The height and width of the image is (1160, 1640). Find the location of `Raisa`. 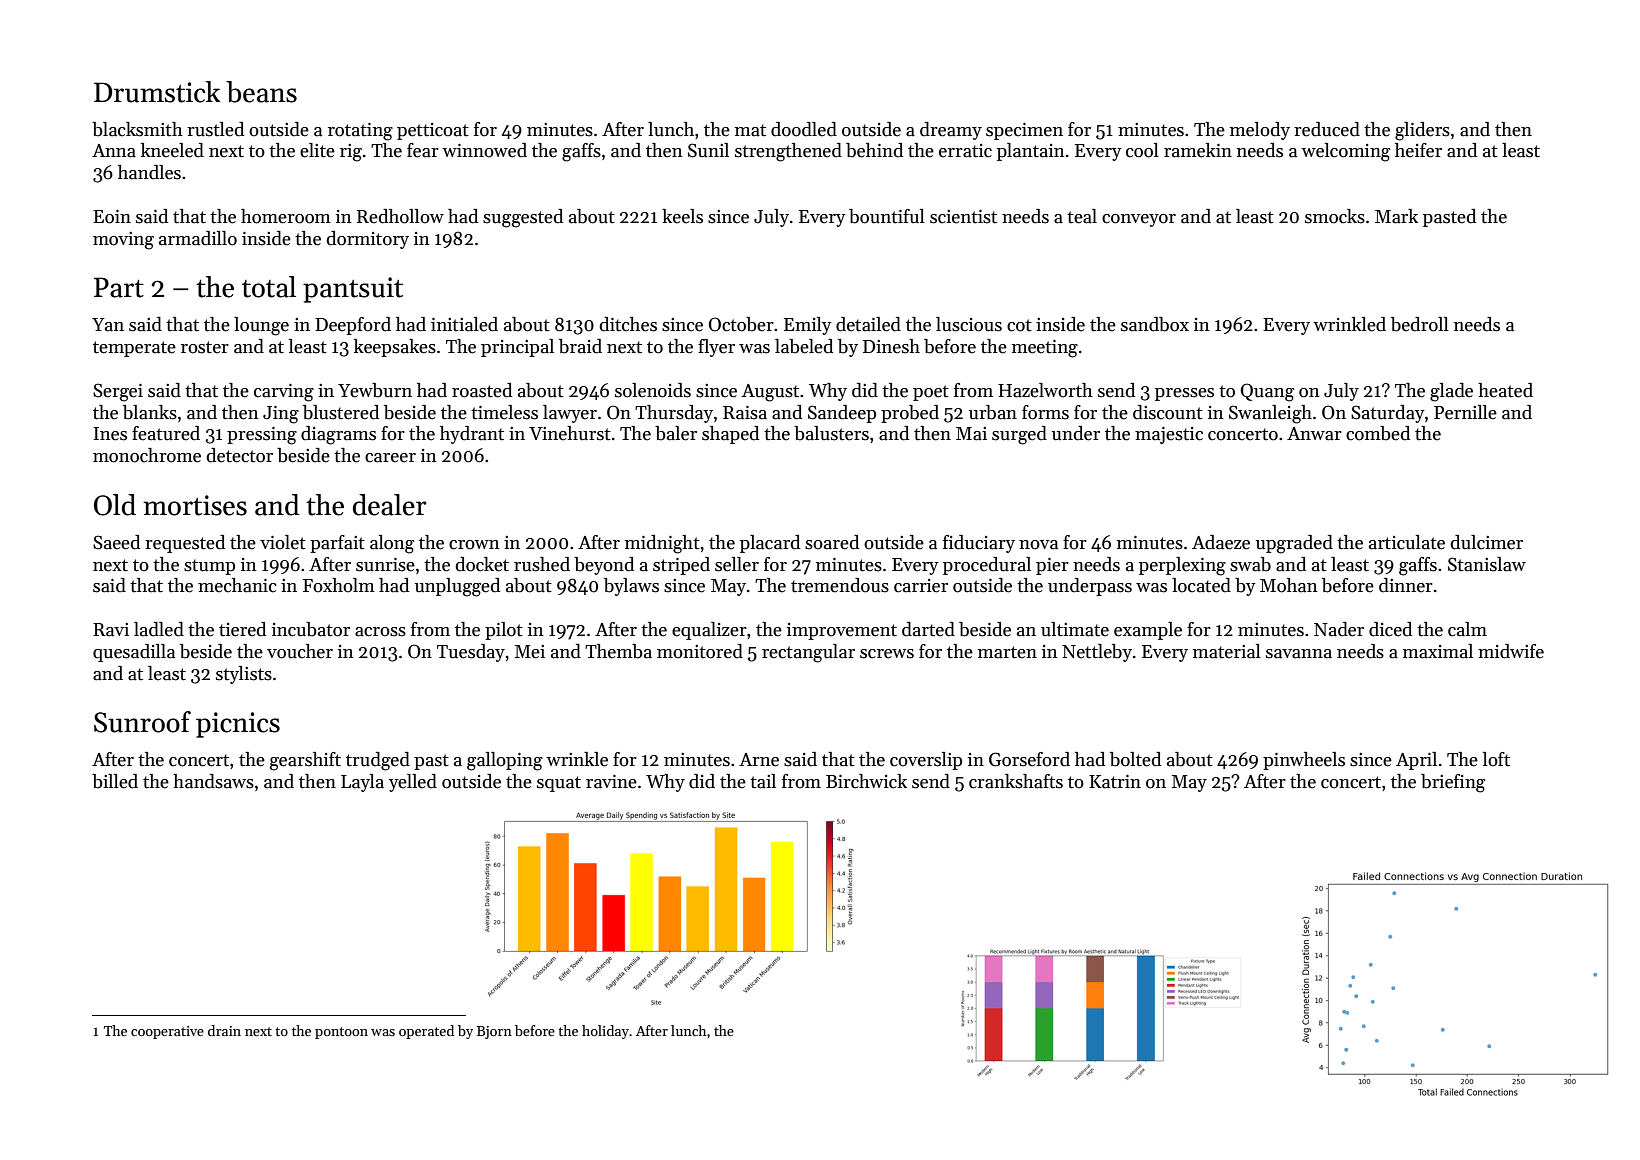

Raisa is located at coordinates (745, 413).
